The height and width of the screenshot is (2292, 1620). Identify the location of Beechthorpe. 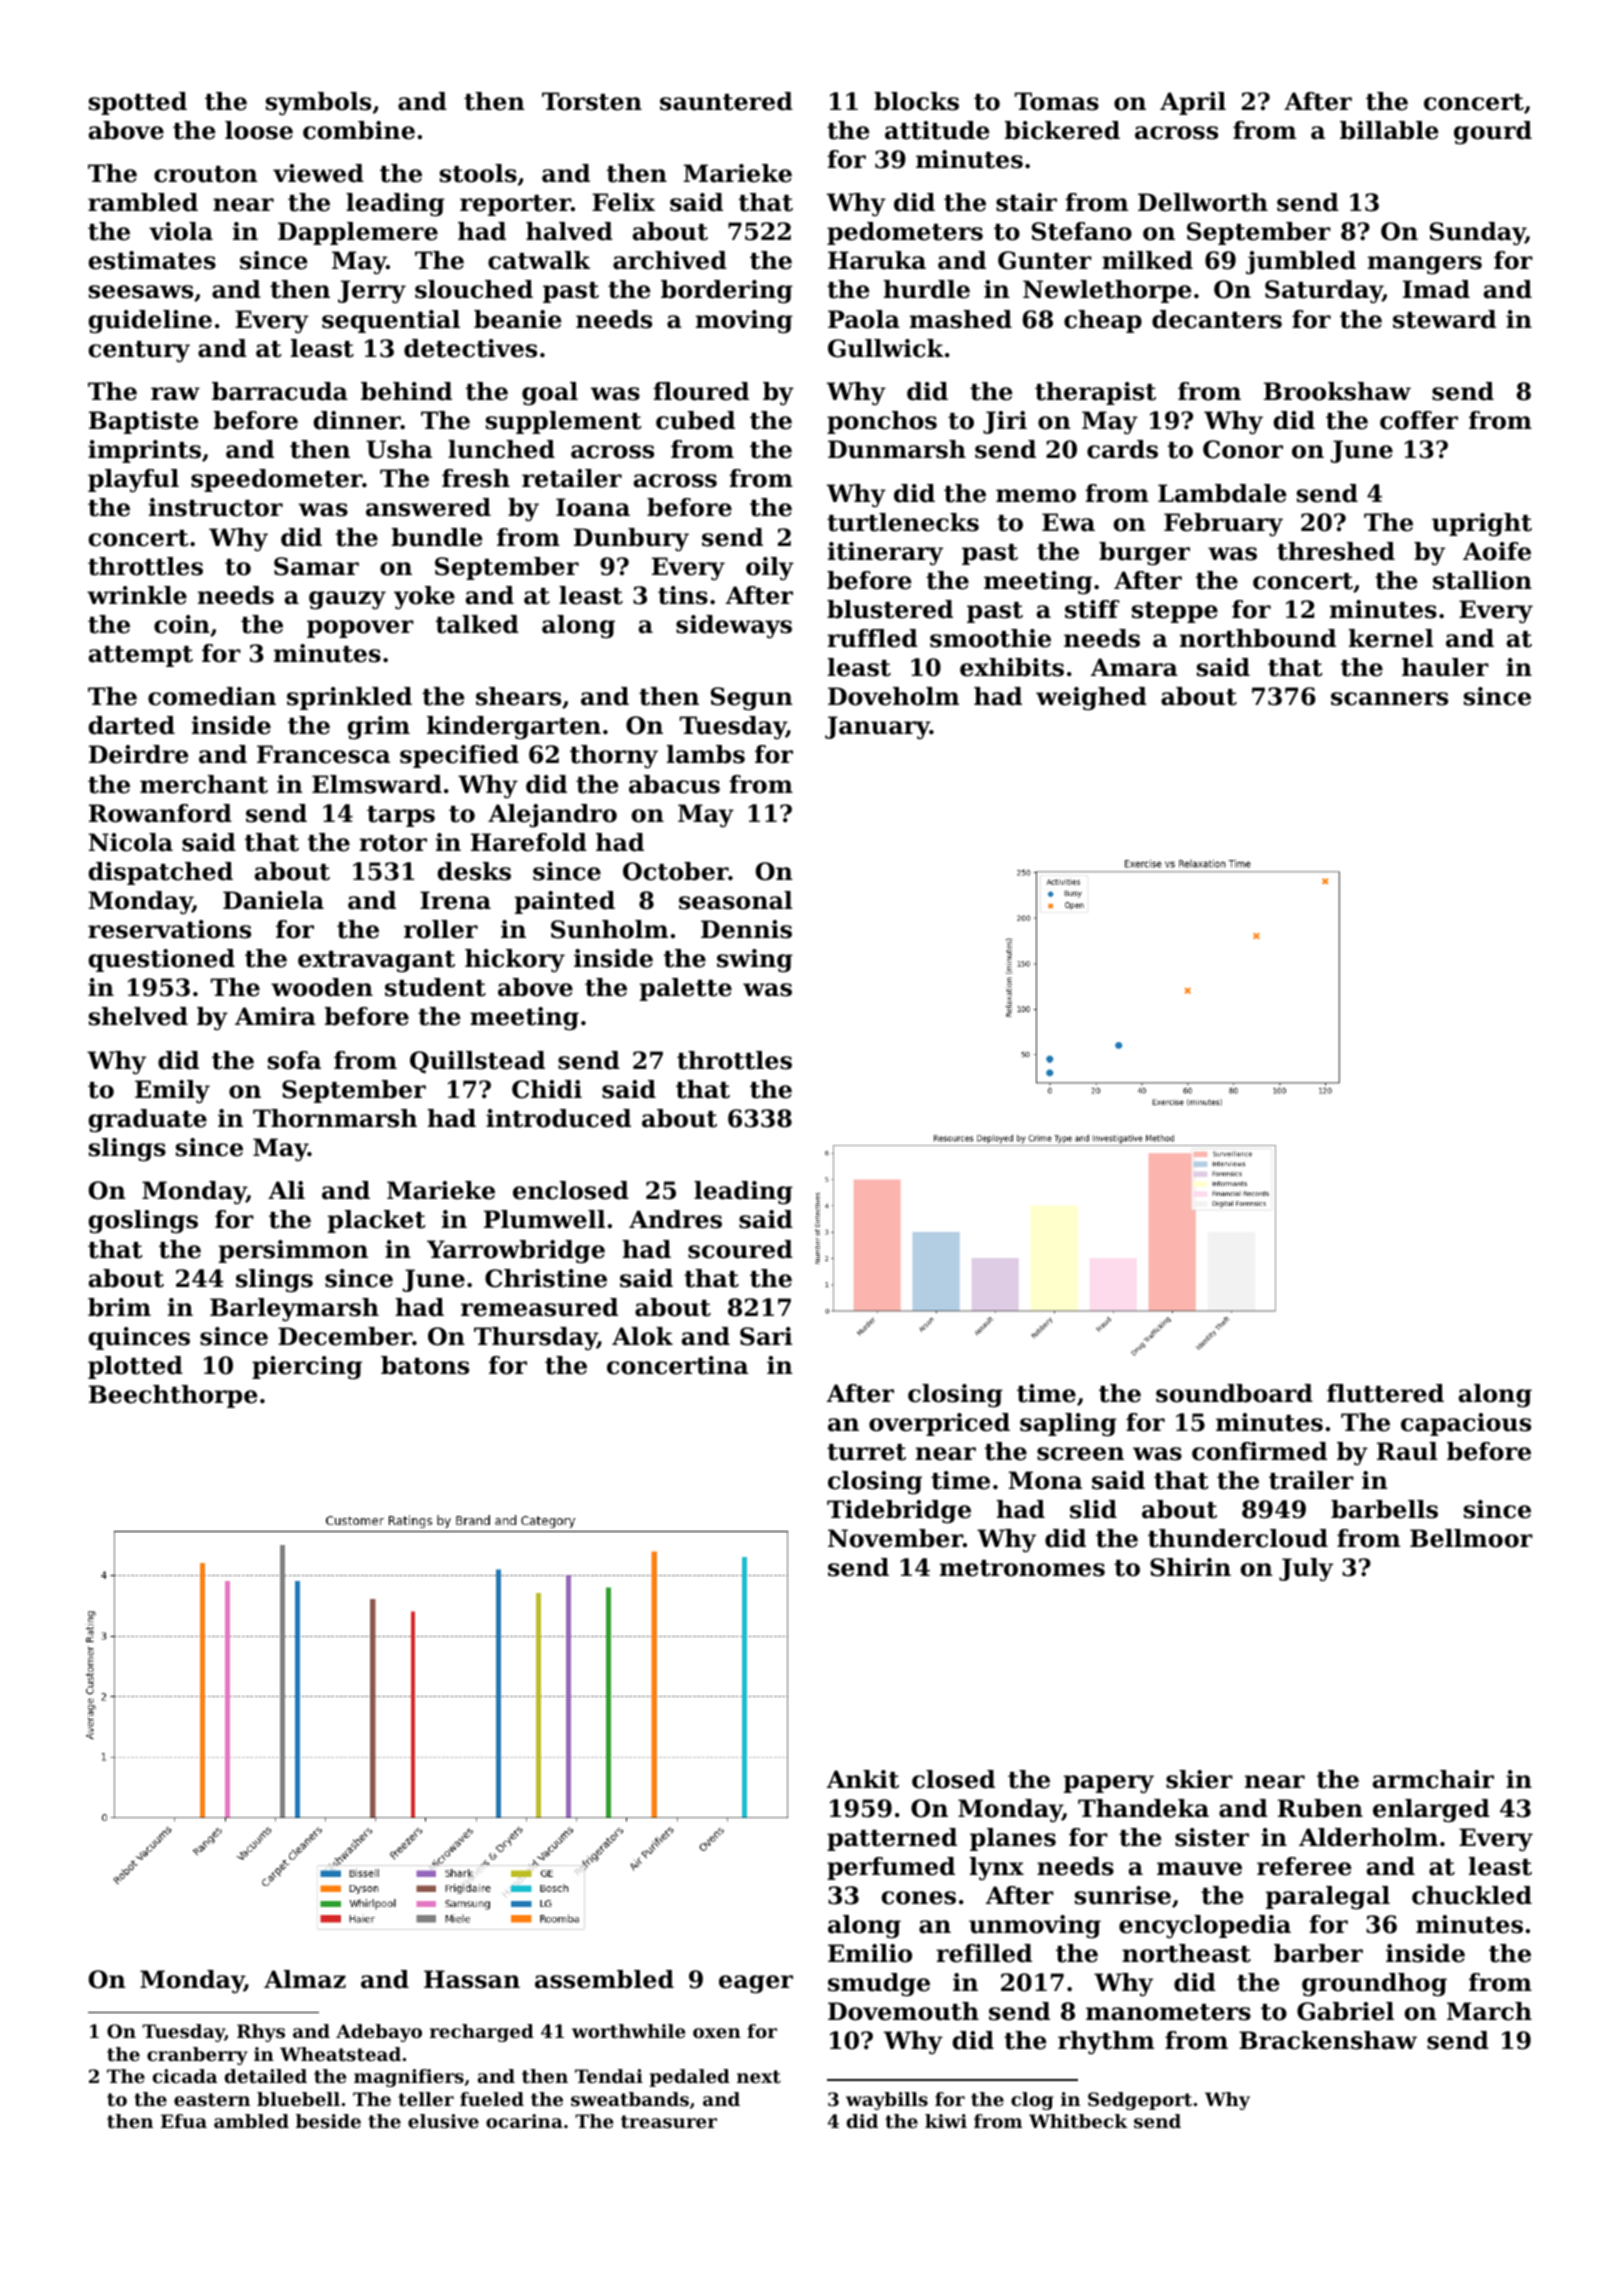
(173, 1396).
